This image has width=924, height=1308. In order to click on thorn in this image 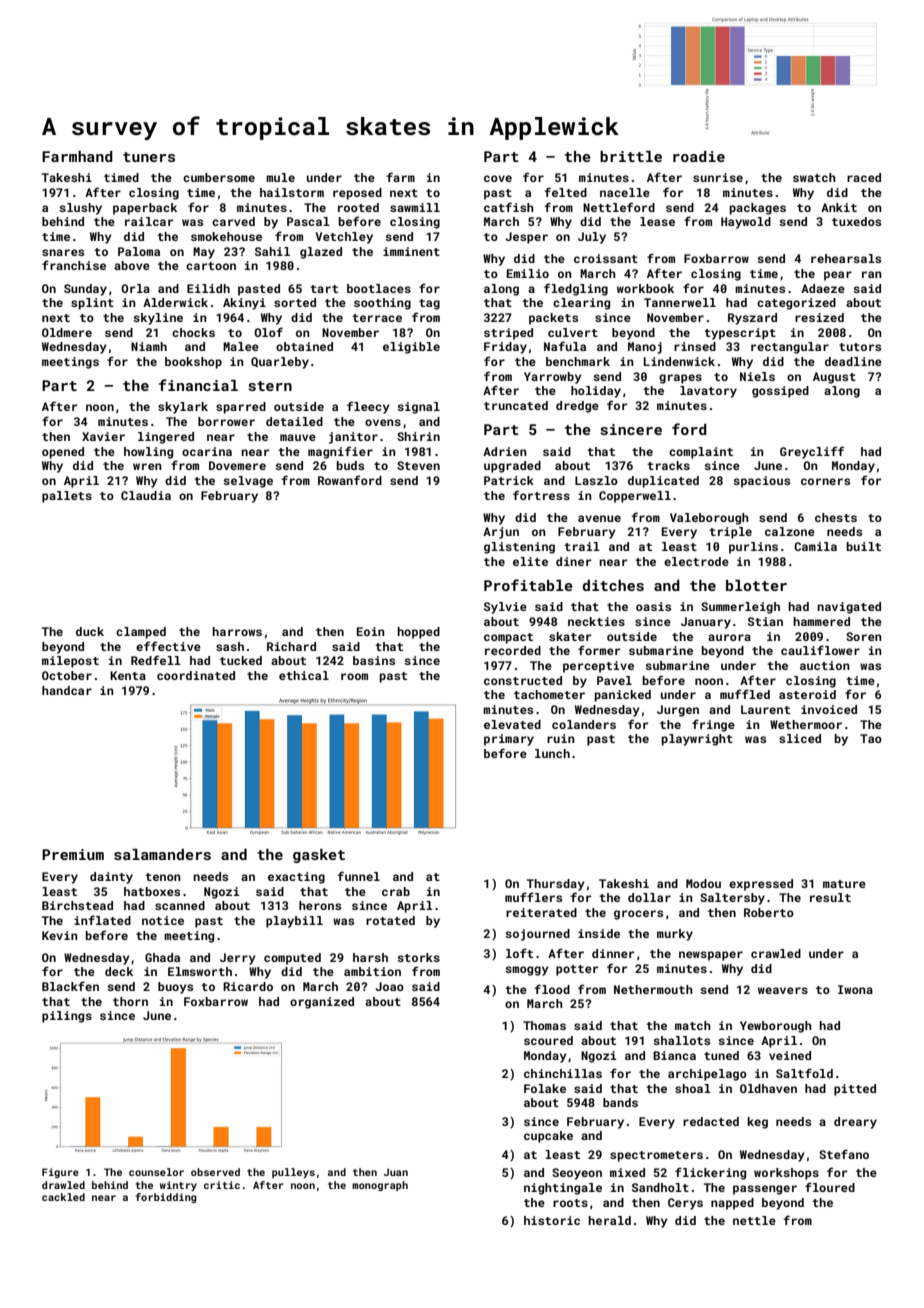, I will do `click(130, 1001)`.
